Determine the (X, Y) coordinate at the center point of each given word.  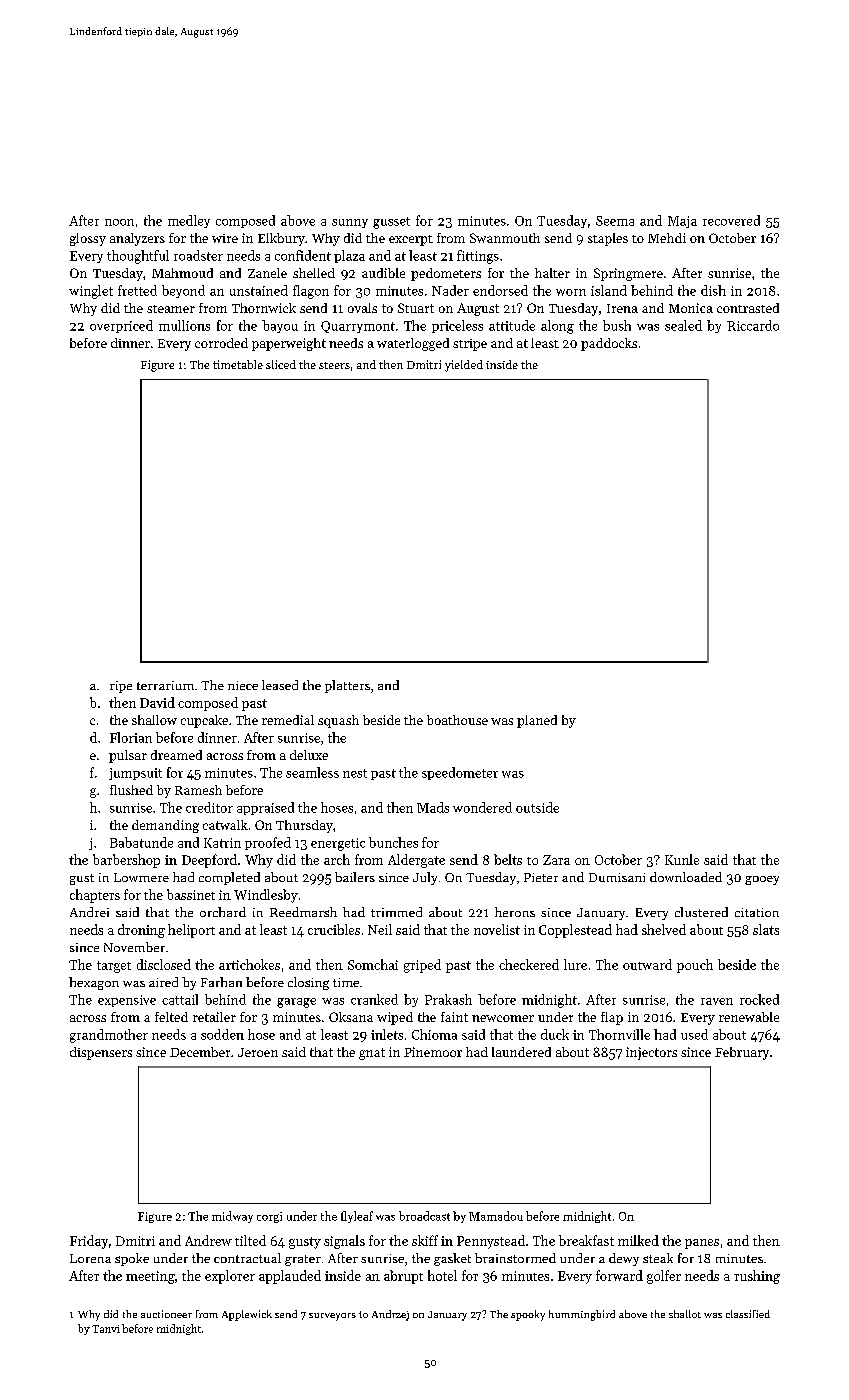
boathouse (457, 720)
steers (334, 365)
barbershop (126, 861)
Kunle (682, 859)
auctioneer (166, 1314)
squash (338, 721)
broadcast (424, 1216)
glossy (88, 239)
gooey (762, 880)
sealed (683, 325)
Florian (131, 737)
